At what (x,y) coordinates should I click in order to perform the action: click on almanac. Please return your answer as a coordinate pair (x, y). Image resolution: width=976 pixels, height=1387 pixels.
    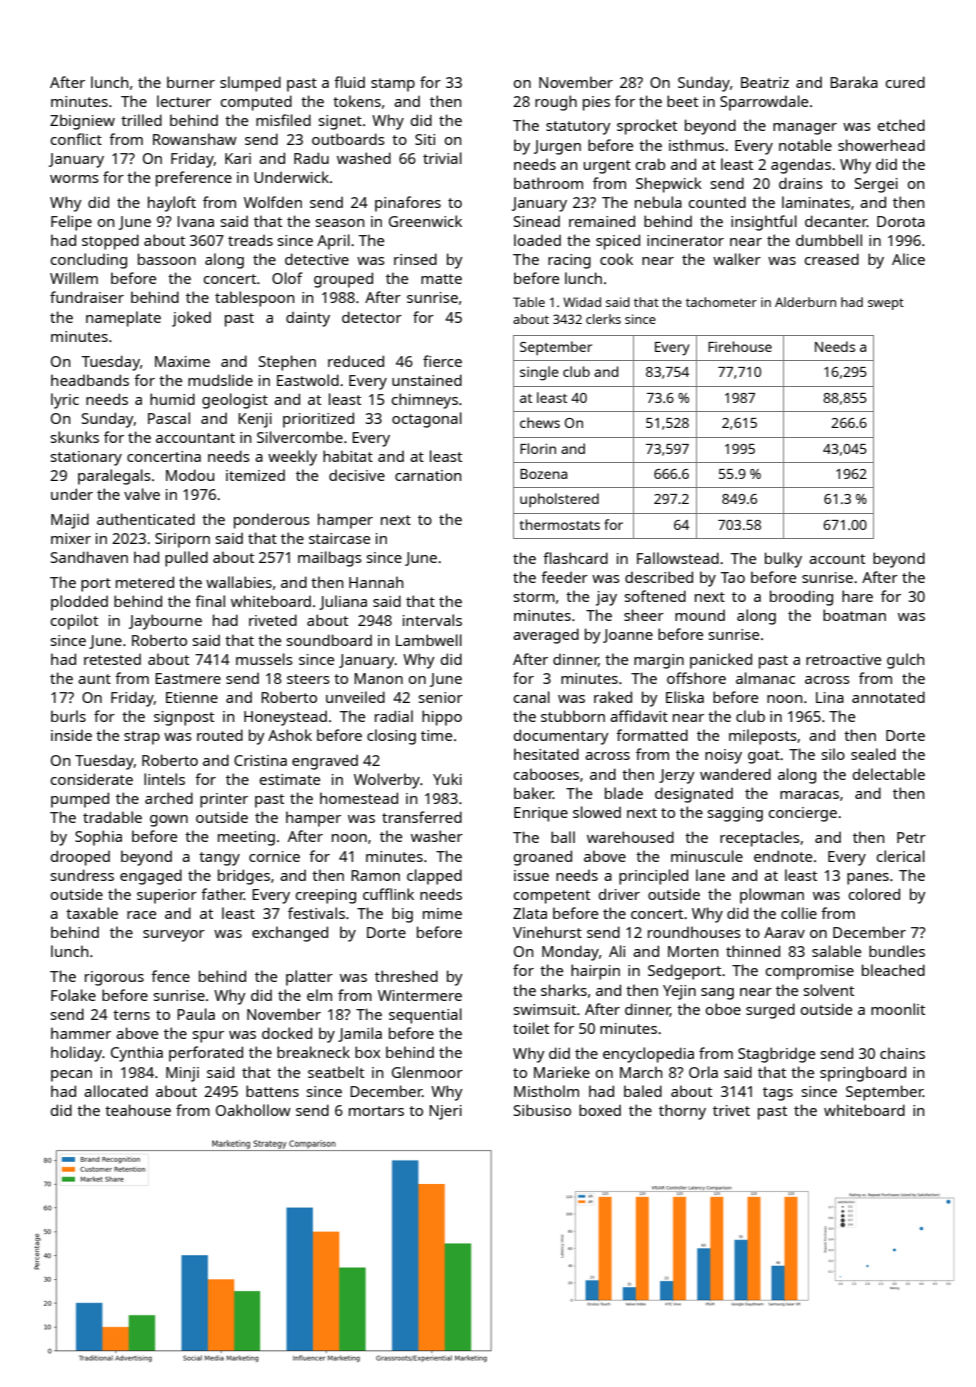
    Looking at the image, I should click on (765, 678).
